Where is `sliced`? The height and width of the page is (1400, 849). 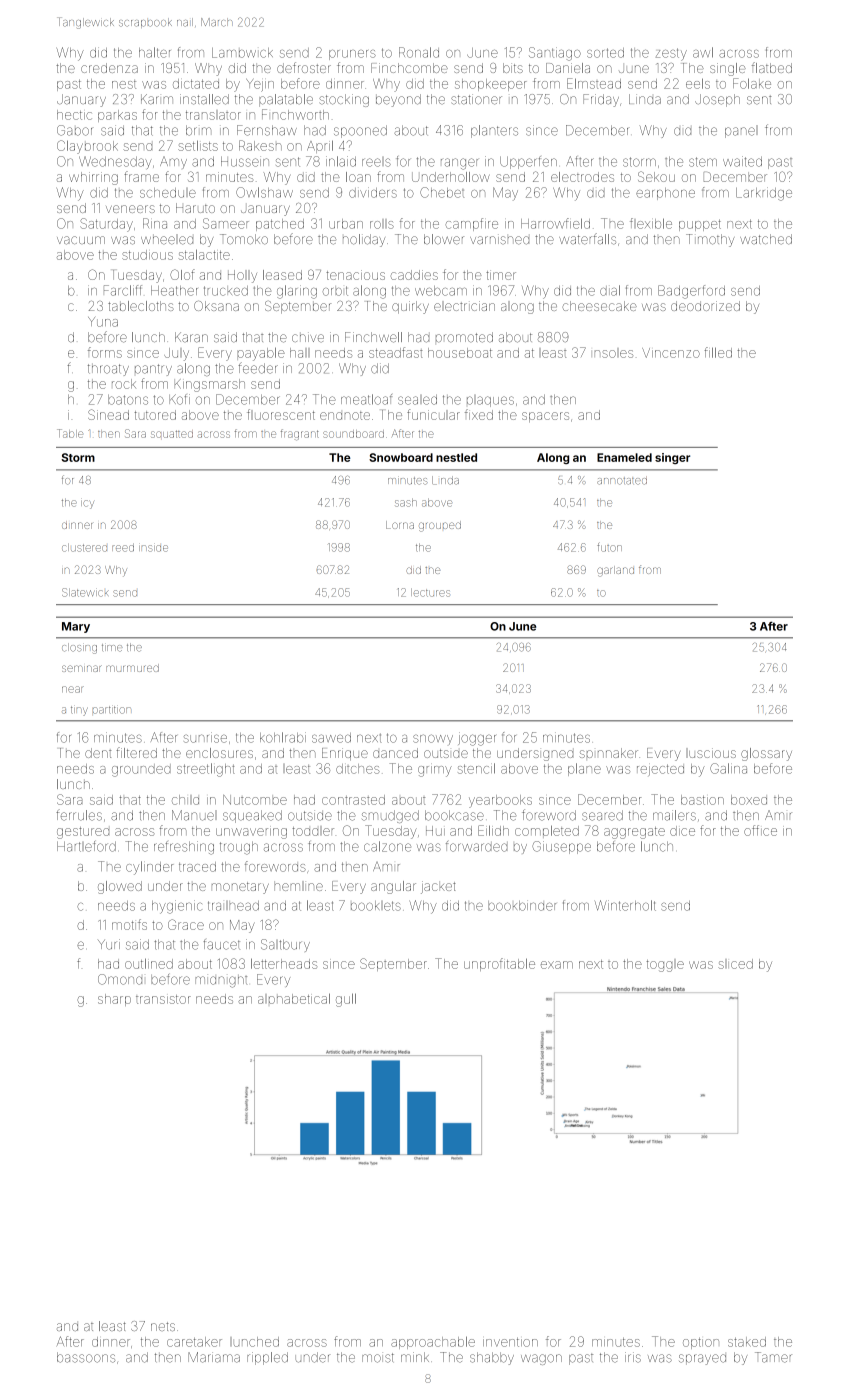 sliced is located at coordinates (735, 964).
